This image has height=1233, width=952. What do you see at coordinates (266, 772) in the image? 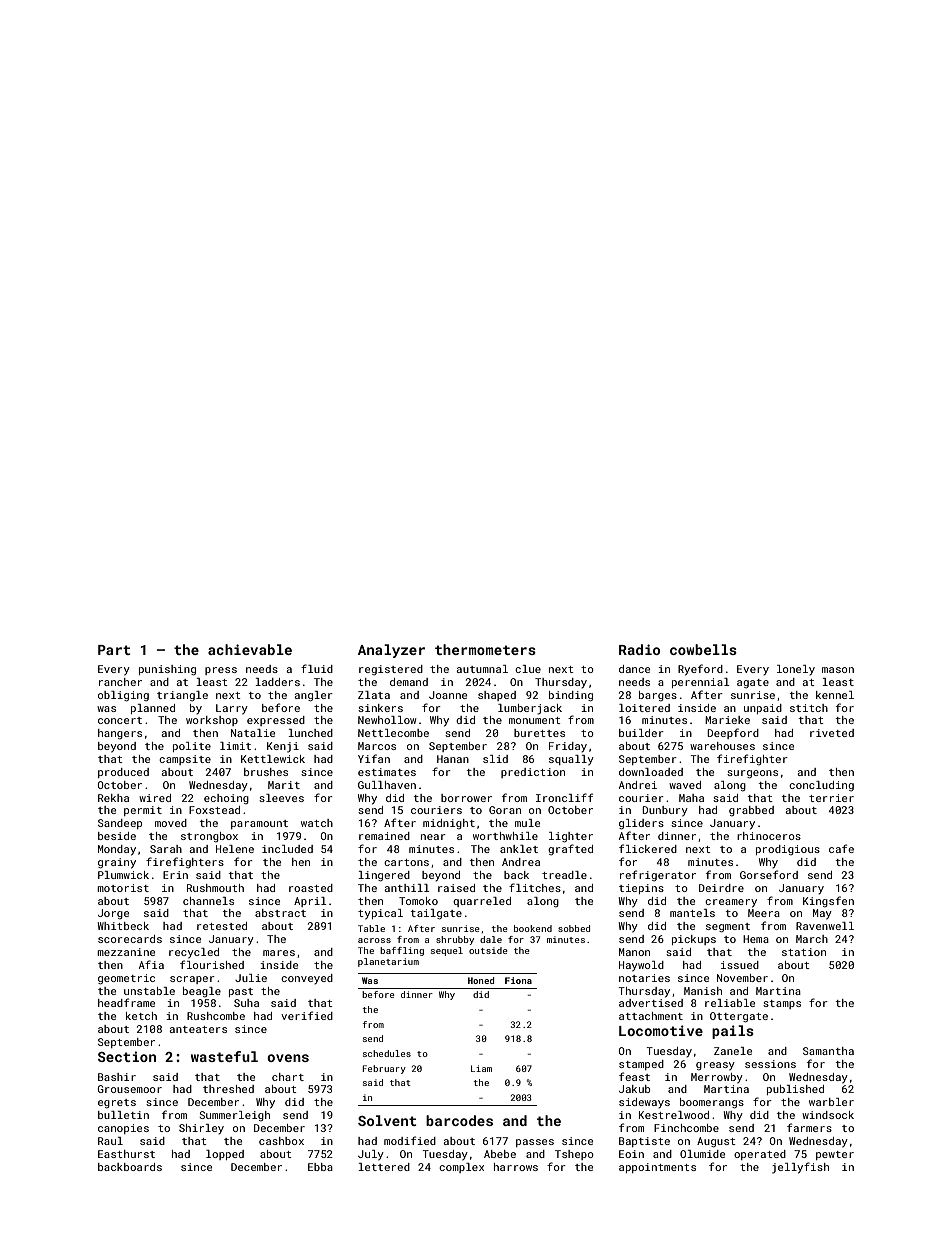
I see `brushes` at bounding box center [266, 772].
